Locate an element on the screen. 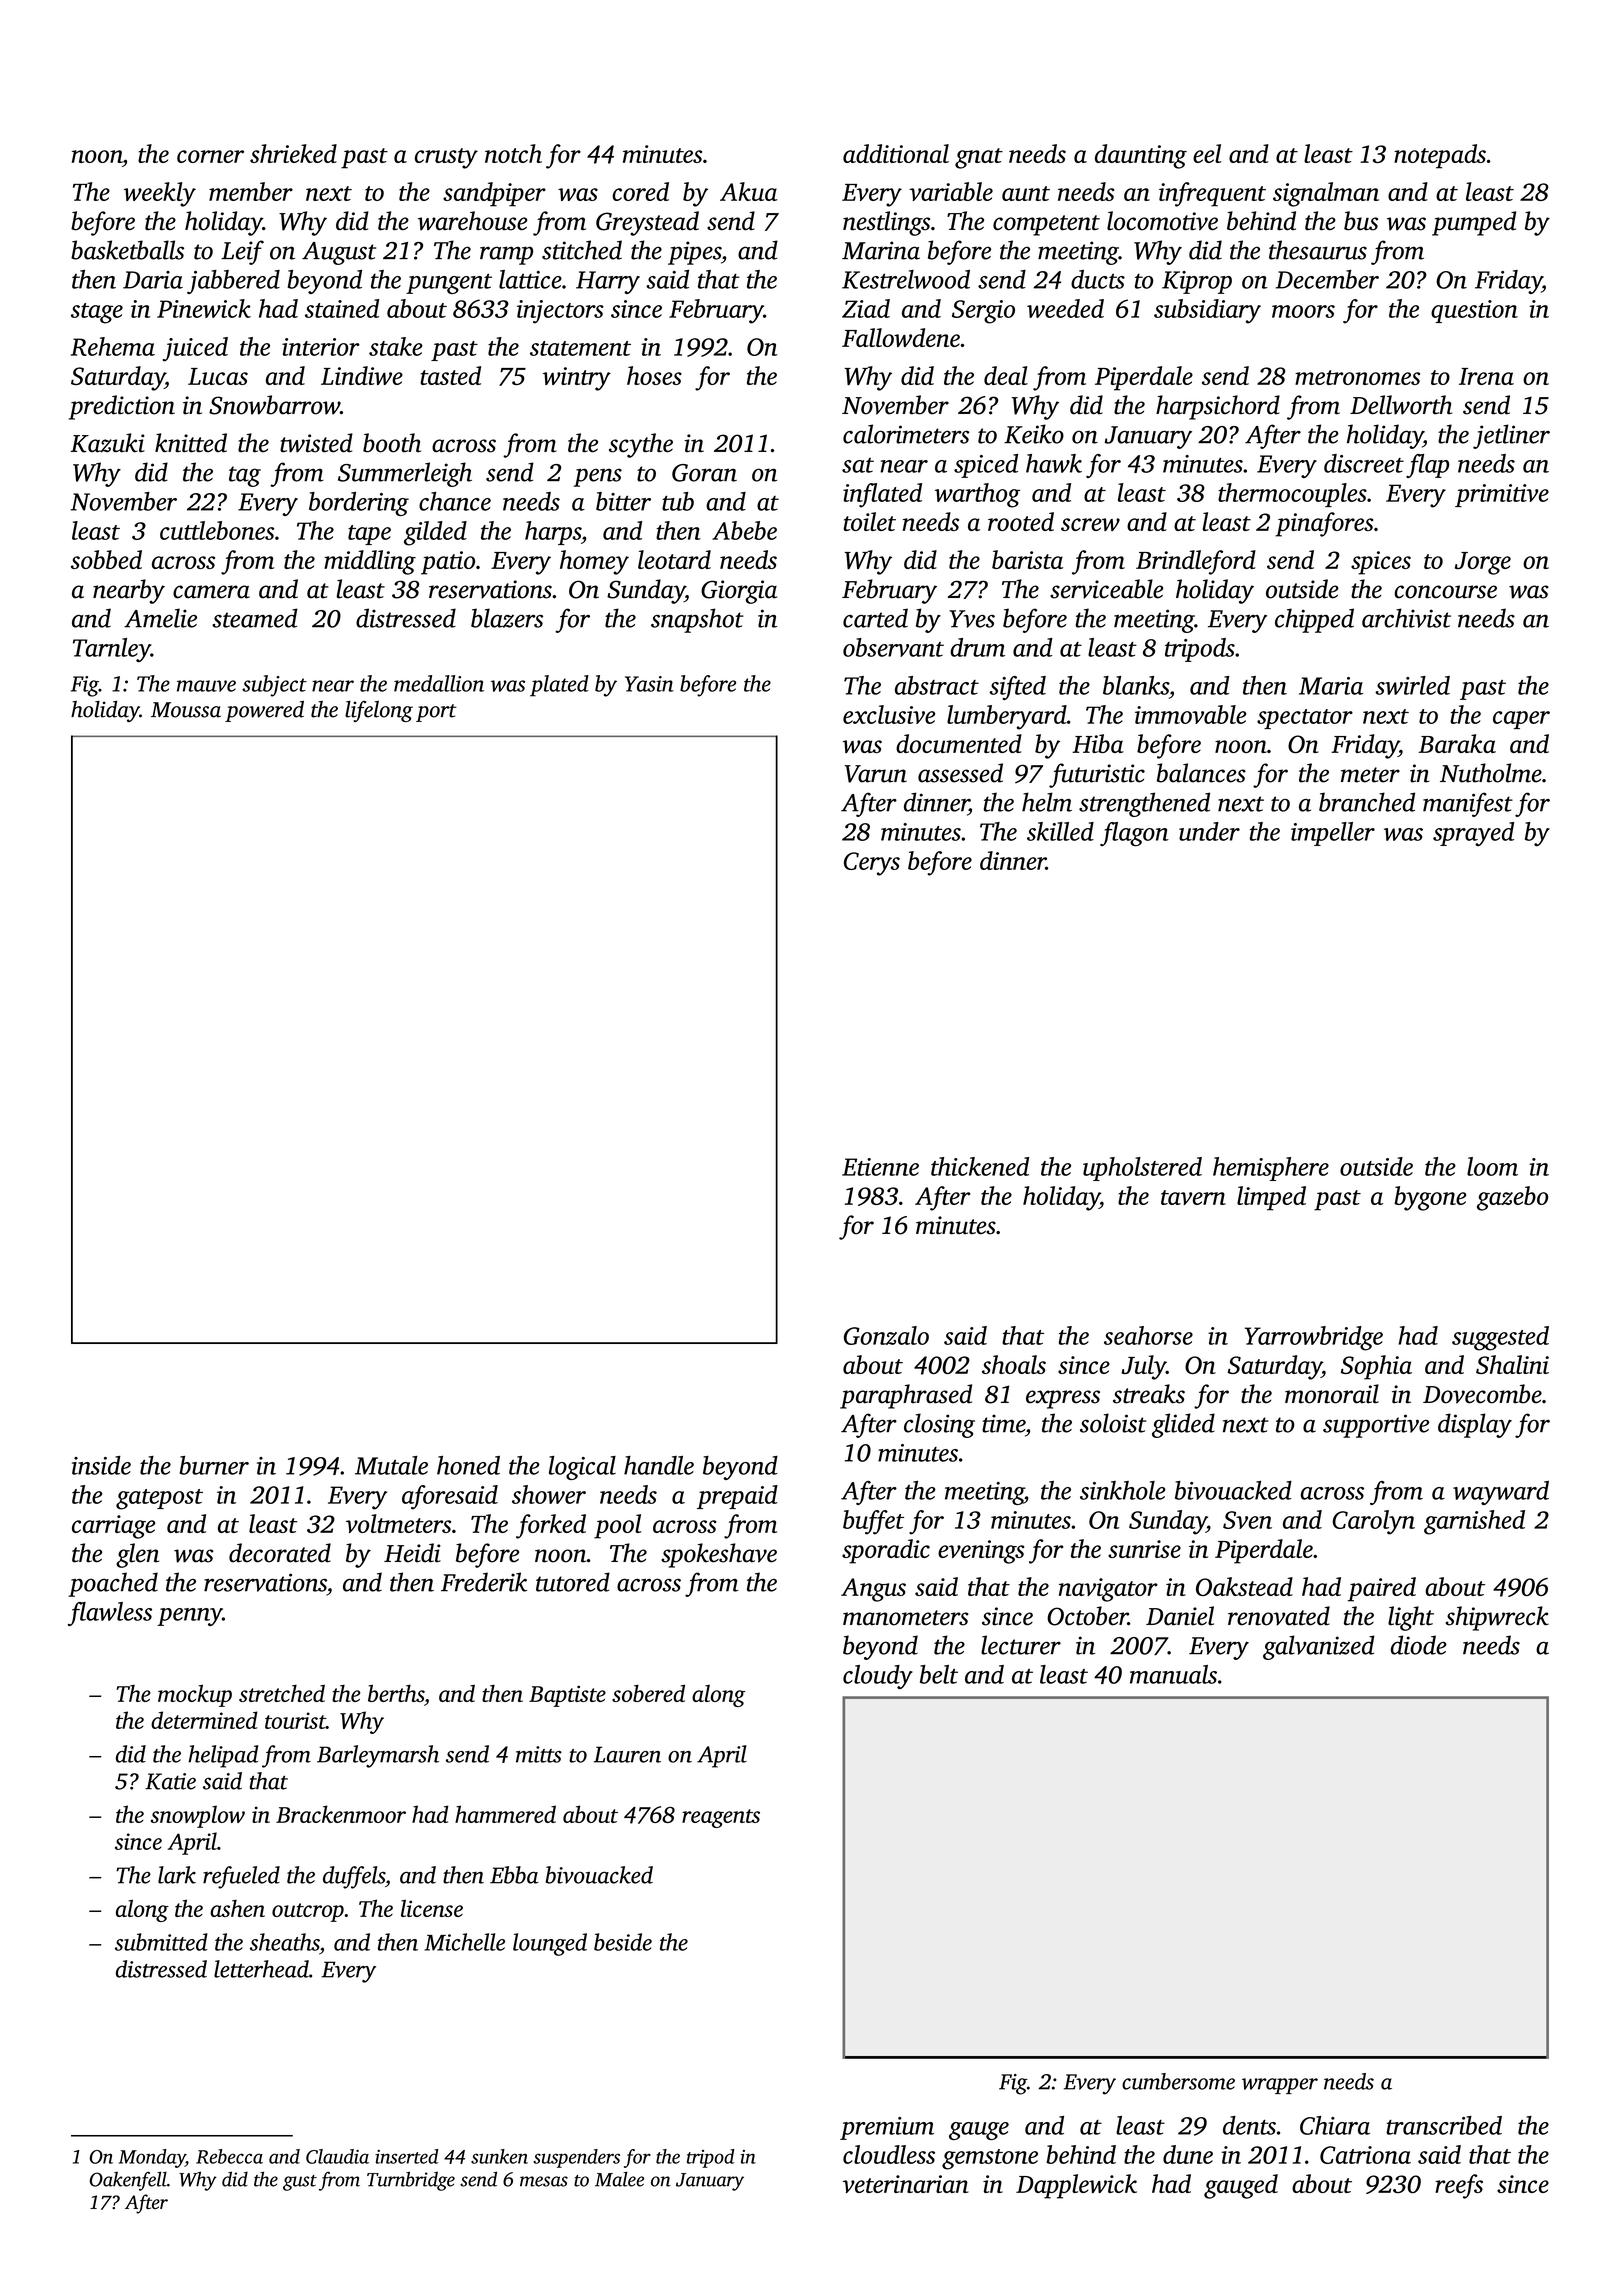  Brindleford is located at coordinates (1196, 562).
